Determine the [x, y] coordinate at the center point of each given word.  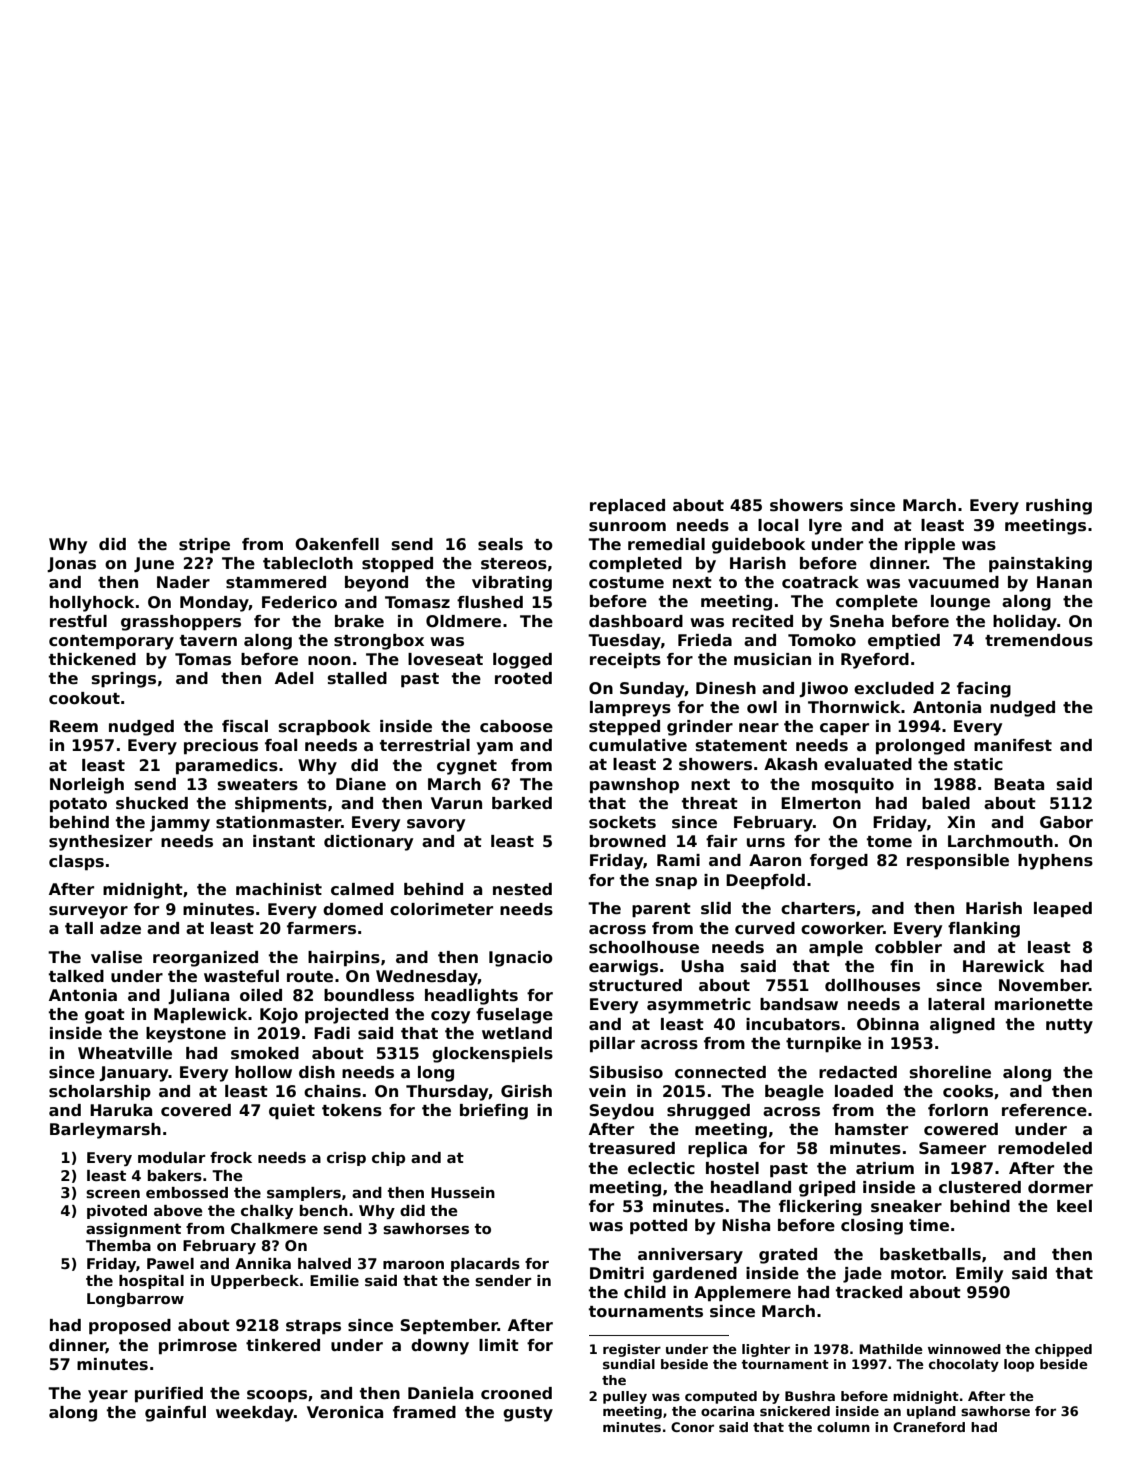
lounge [960, 603]
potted [658, 1227]
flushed [490, 602]
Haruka [121, 1110]
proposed [130, 1327]
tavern [208, 641]
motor [917, 1274]
